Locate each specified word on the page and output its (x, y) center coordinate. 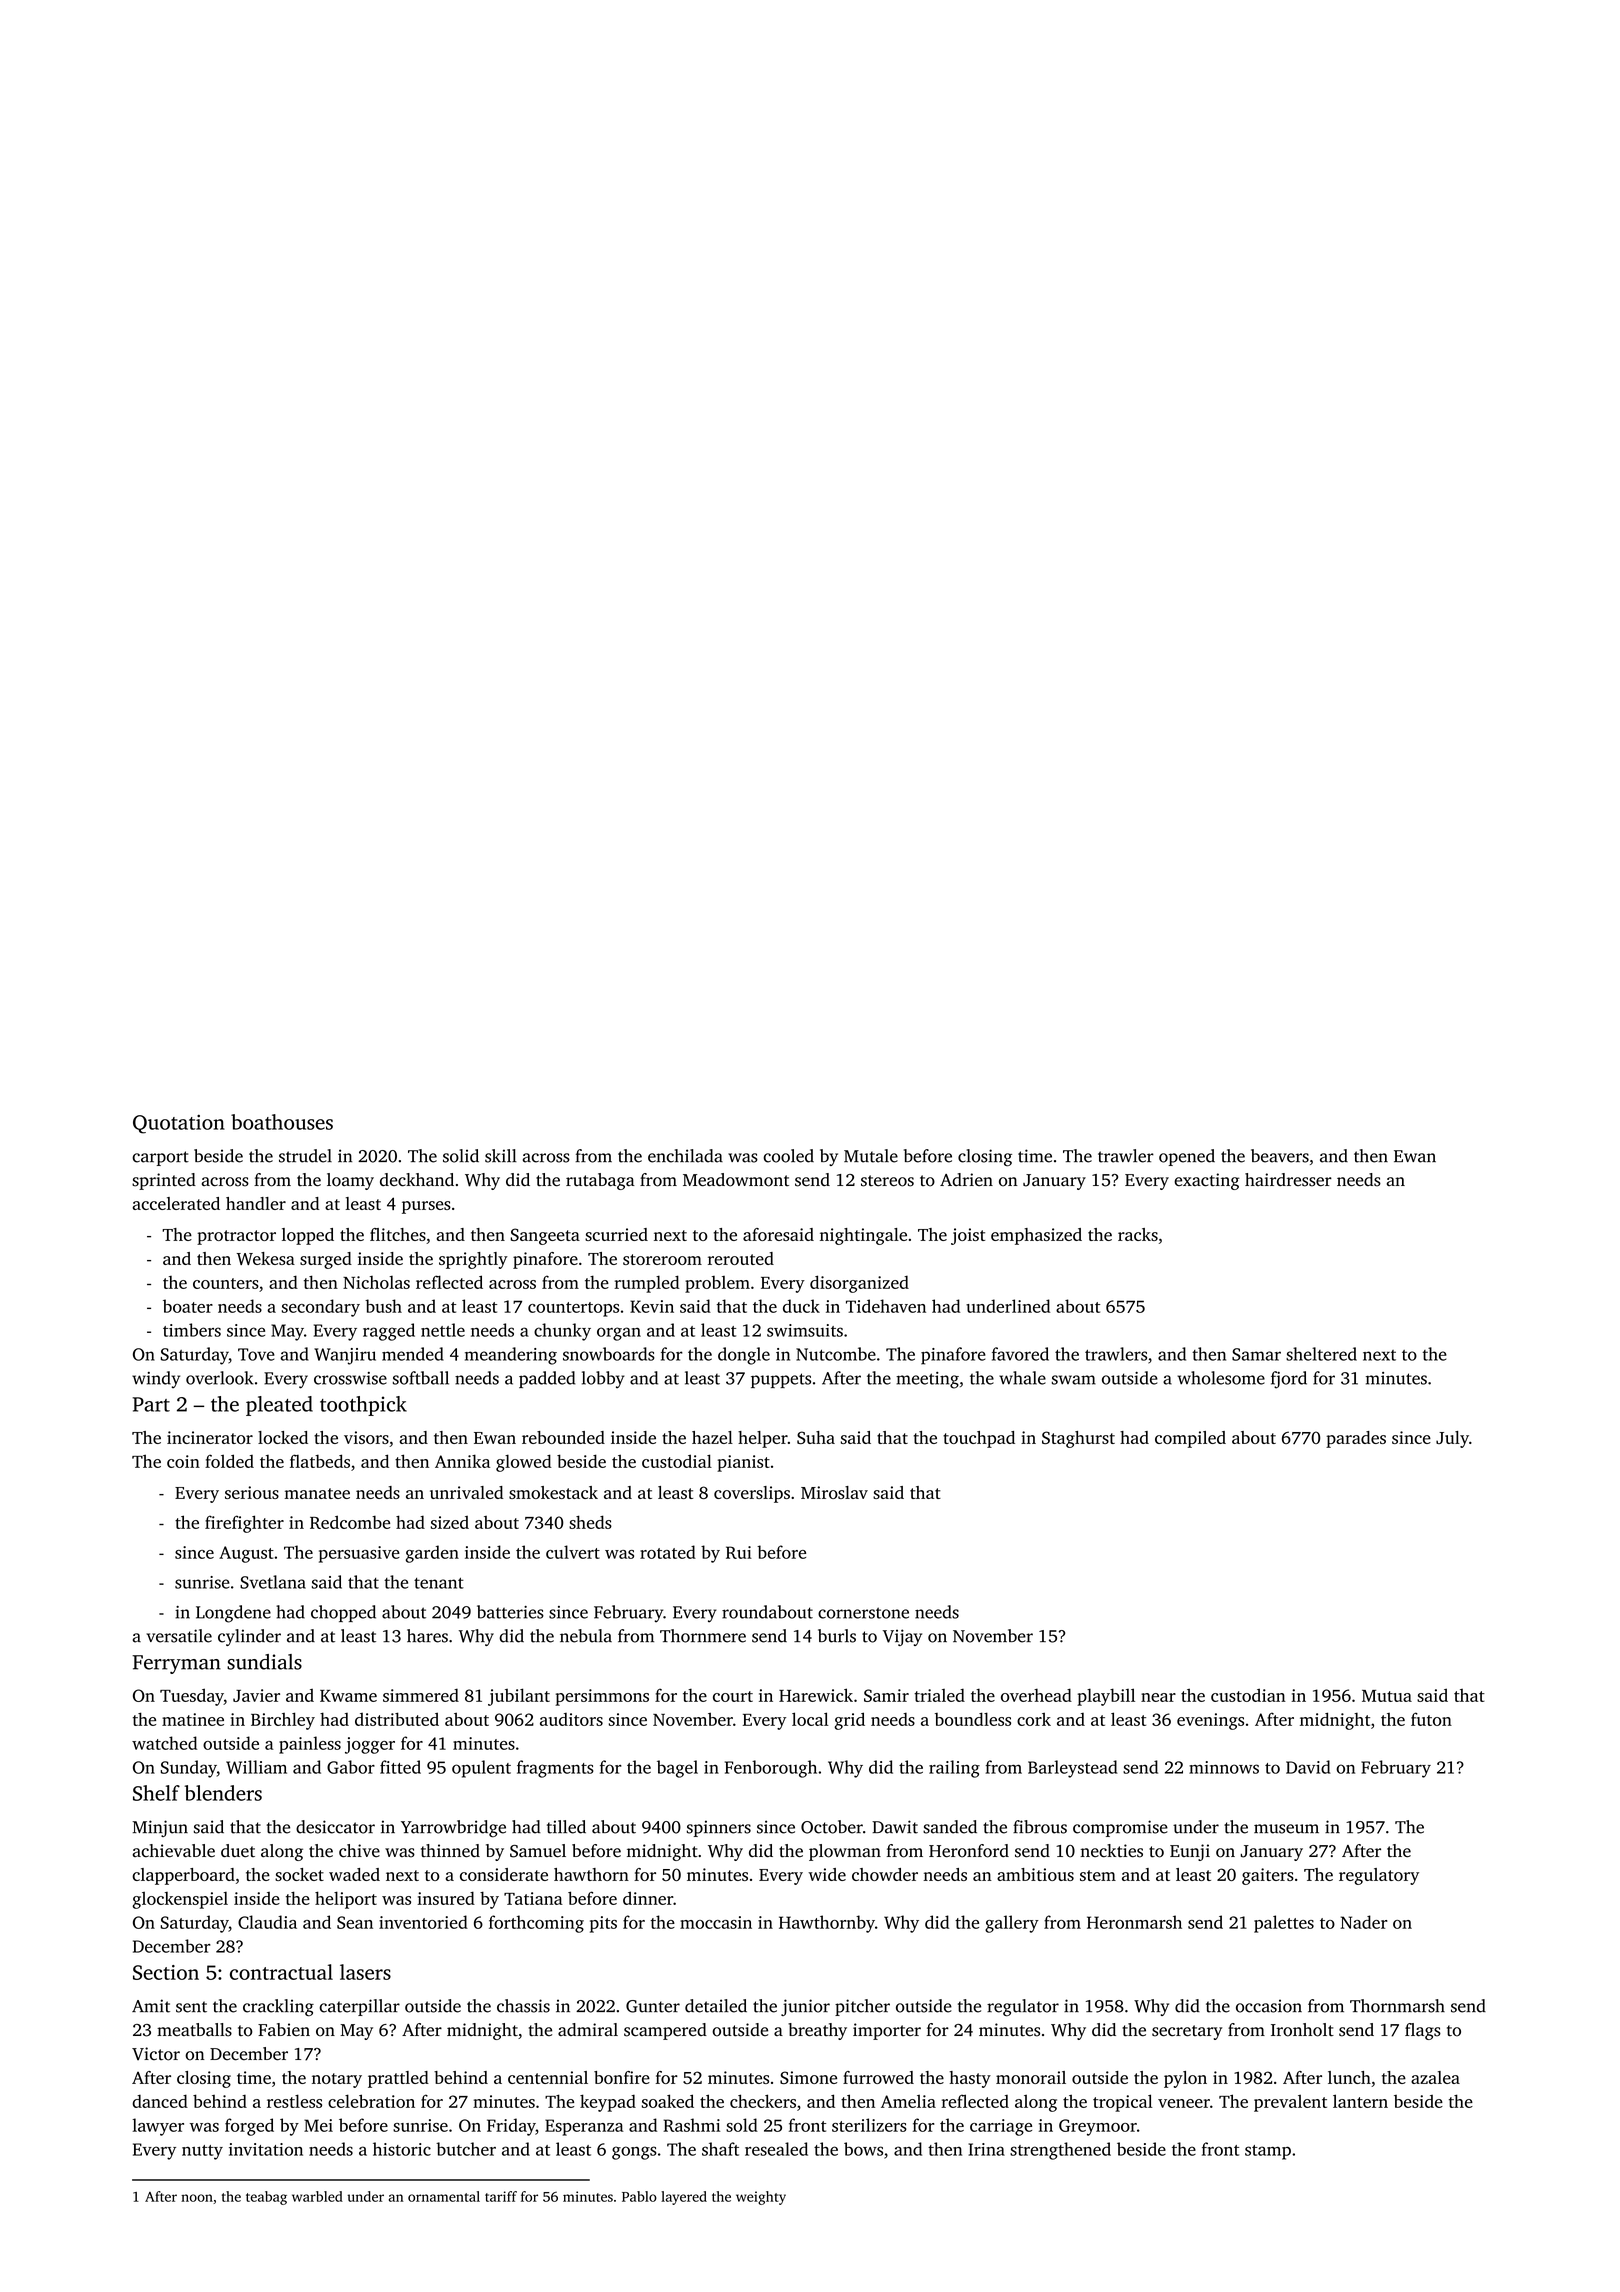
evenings (1210, 1721)
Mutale (871, 1156)
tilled (566, 1827)
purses (426, 1207)
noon (197, 2198)
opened (1187, 1157)
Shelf (156, 1793)
